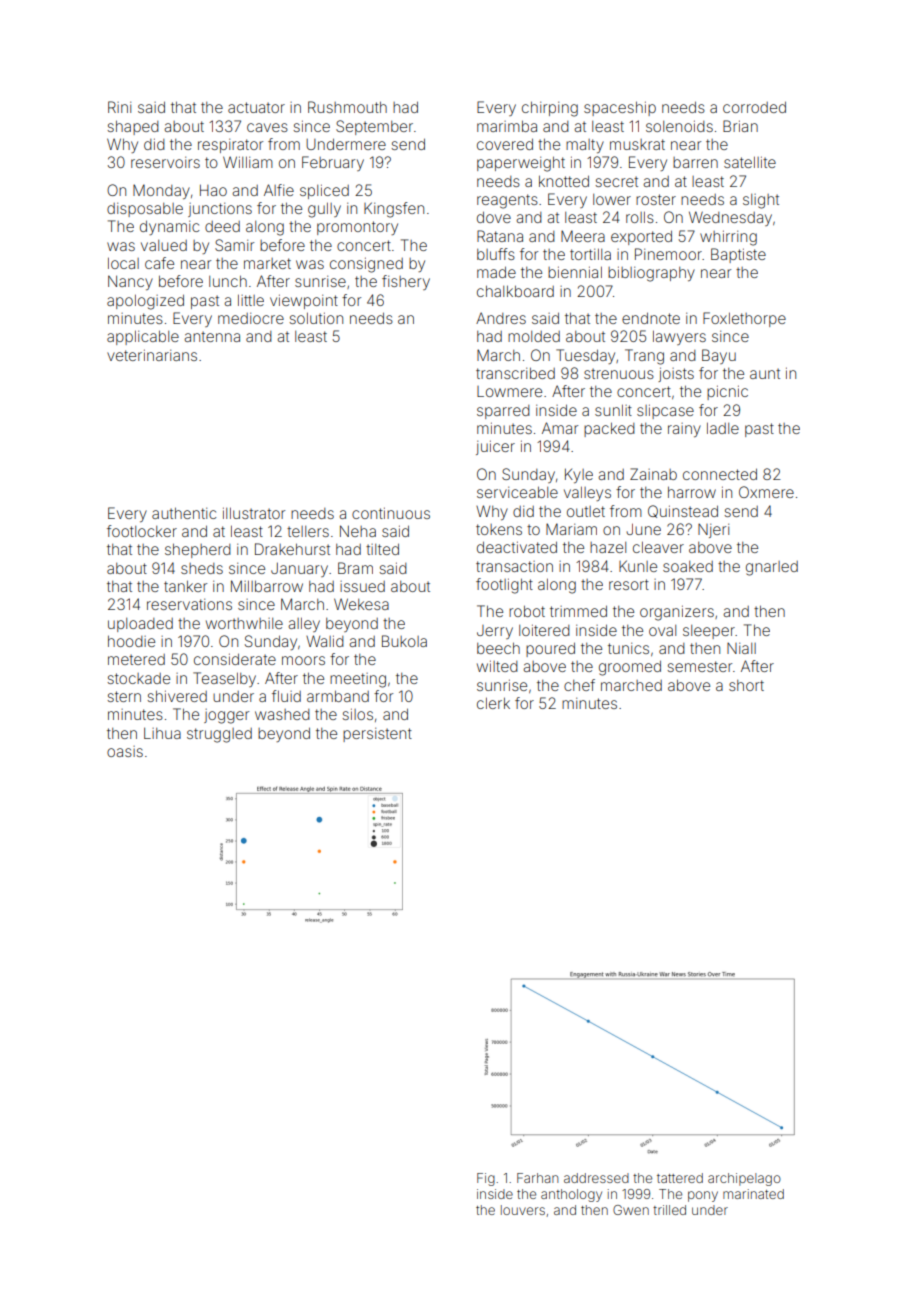 This document has height=1316, width=908. I want to click on market, so click(267, 263).
